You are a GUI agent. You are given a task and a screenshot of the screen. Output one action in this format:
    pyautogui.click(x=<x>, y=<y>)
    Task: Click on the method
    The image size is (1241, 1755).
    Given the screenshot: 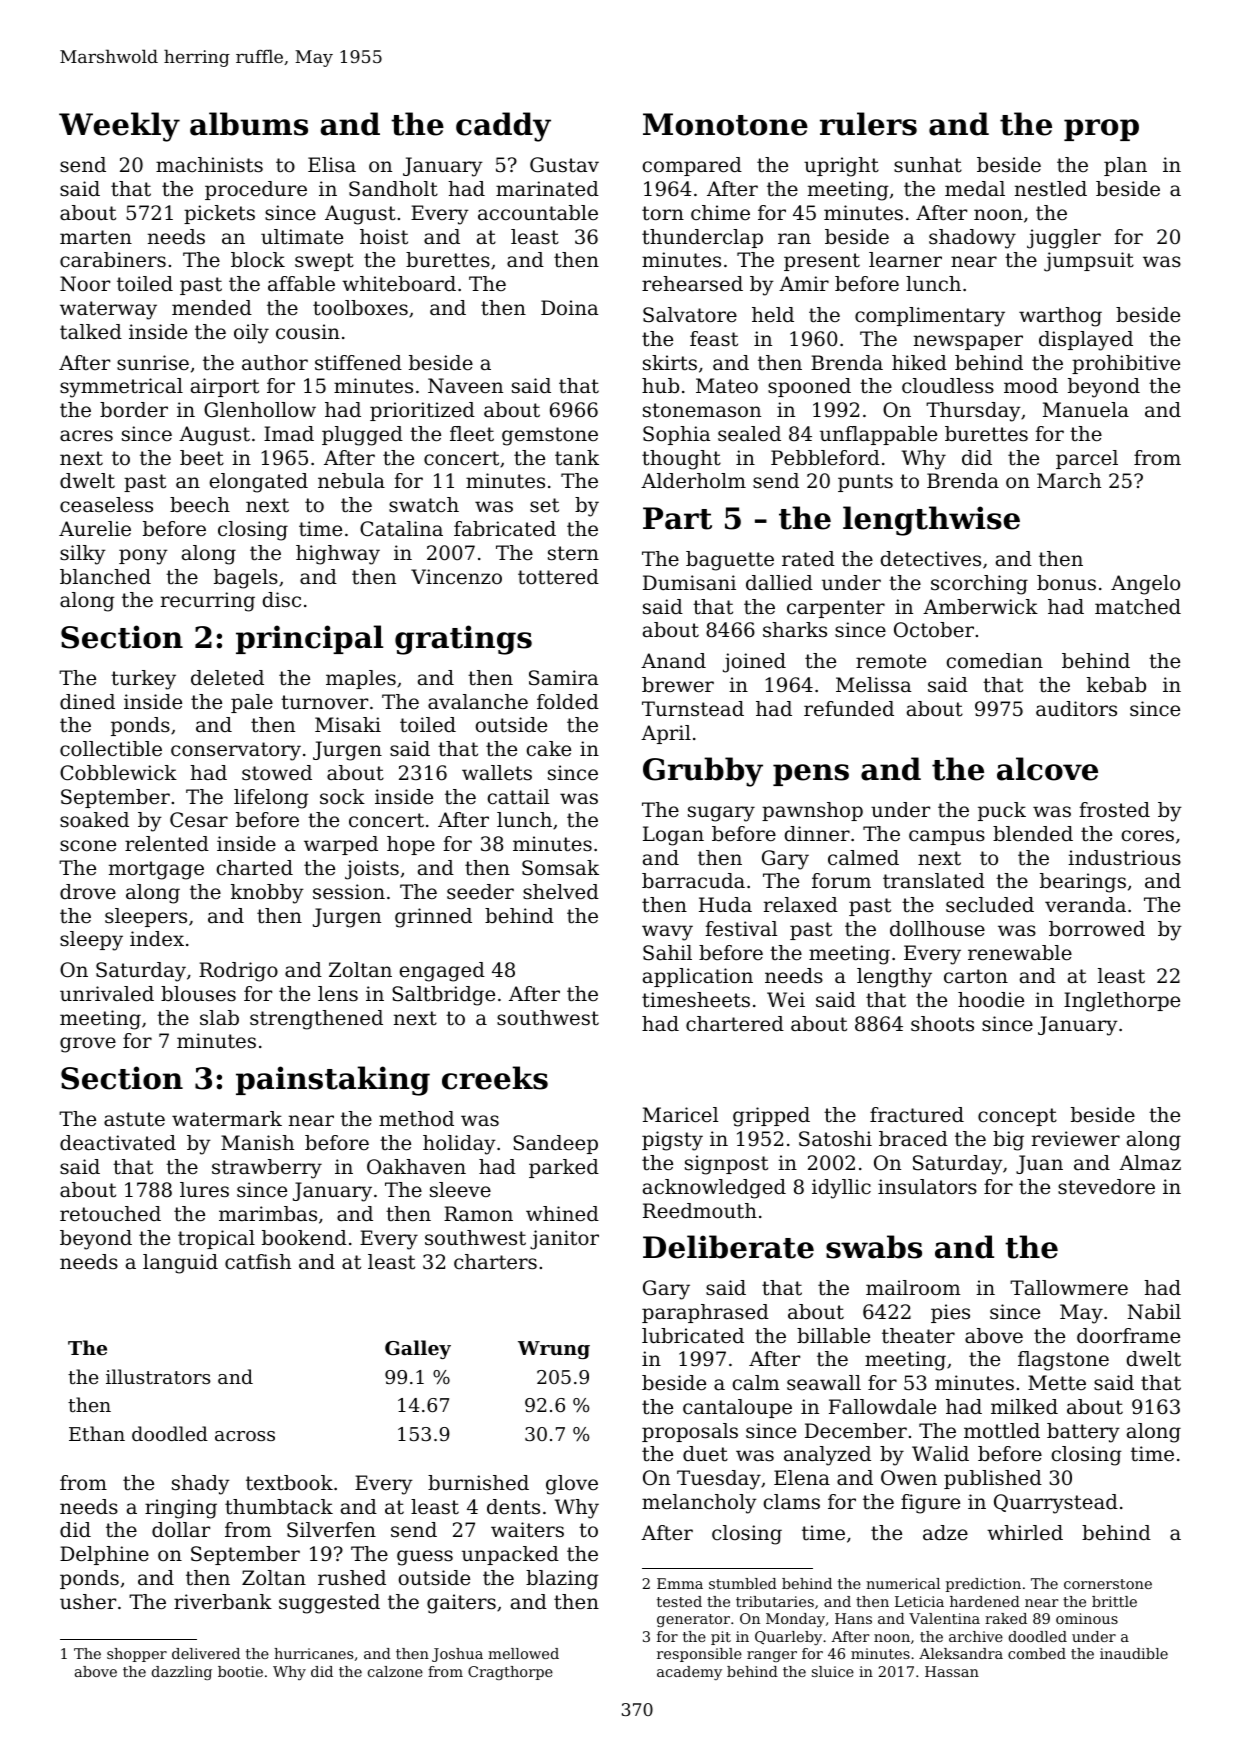 What is the action you would take?
    pyautogui.click(x=416, y=1119)
